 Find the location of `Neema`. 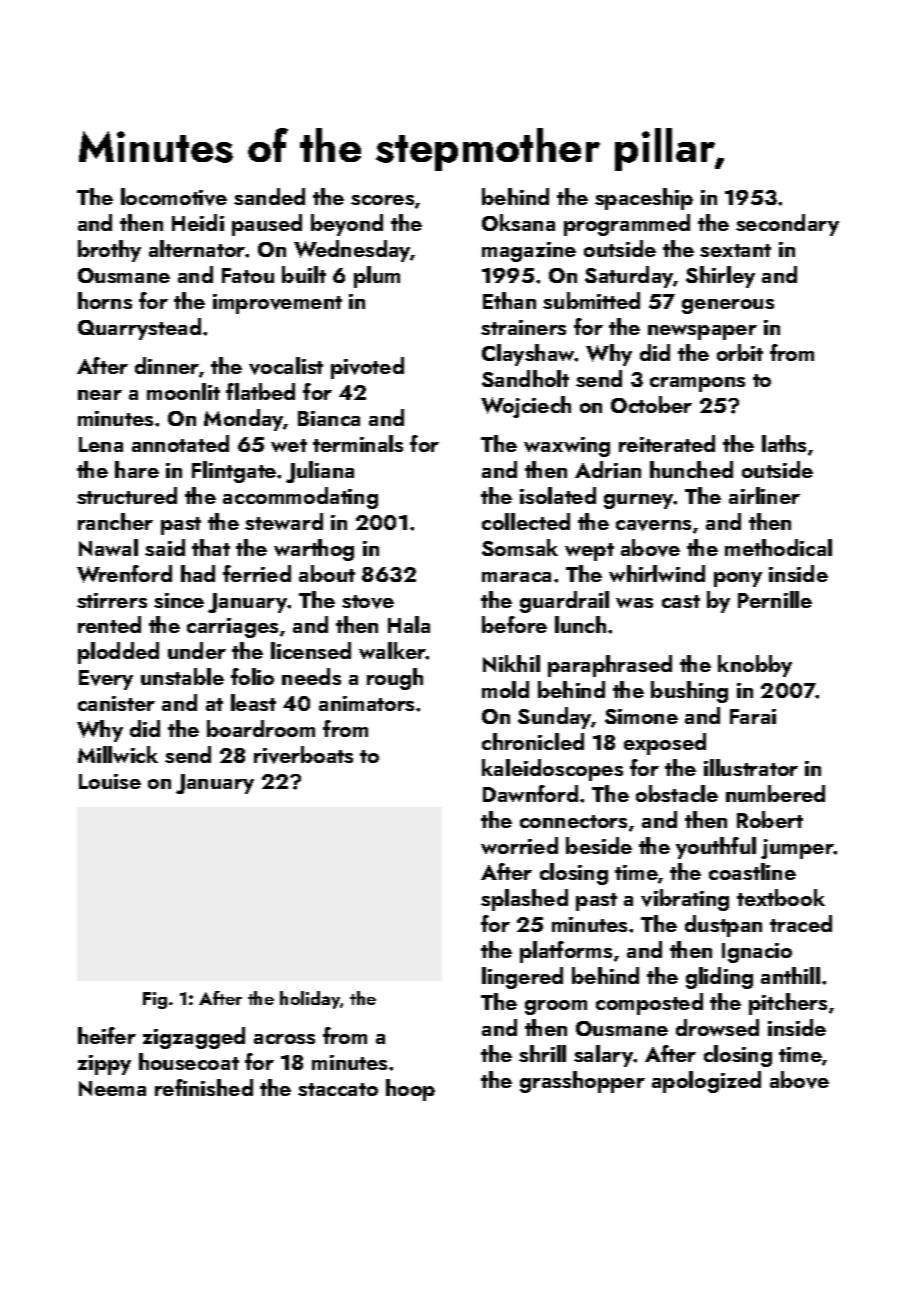

Neema is located at coordinates (112, 1088).
